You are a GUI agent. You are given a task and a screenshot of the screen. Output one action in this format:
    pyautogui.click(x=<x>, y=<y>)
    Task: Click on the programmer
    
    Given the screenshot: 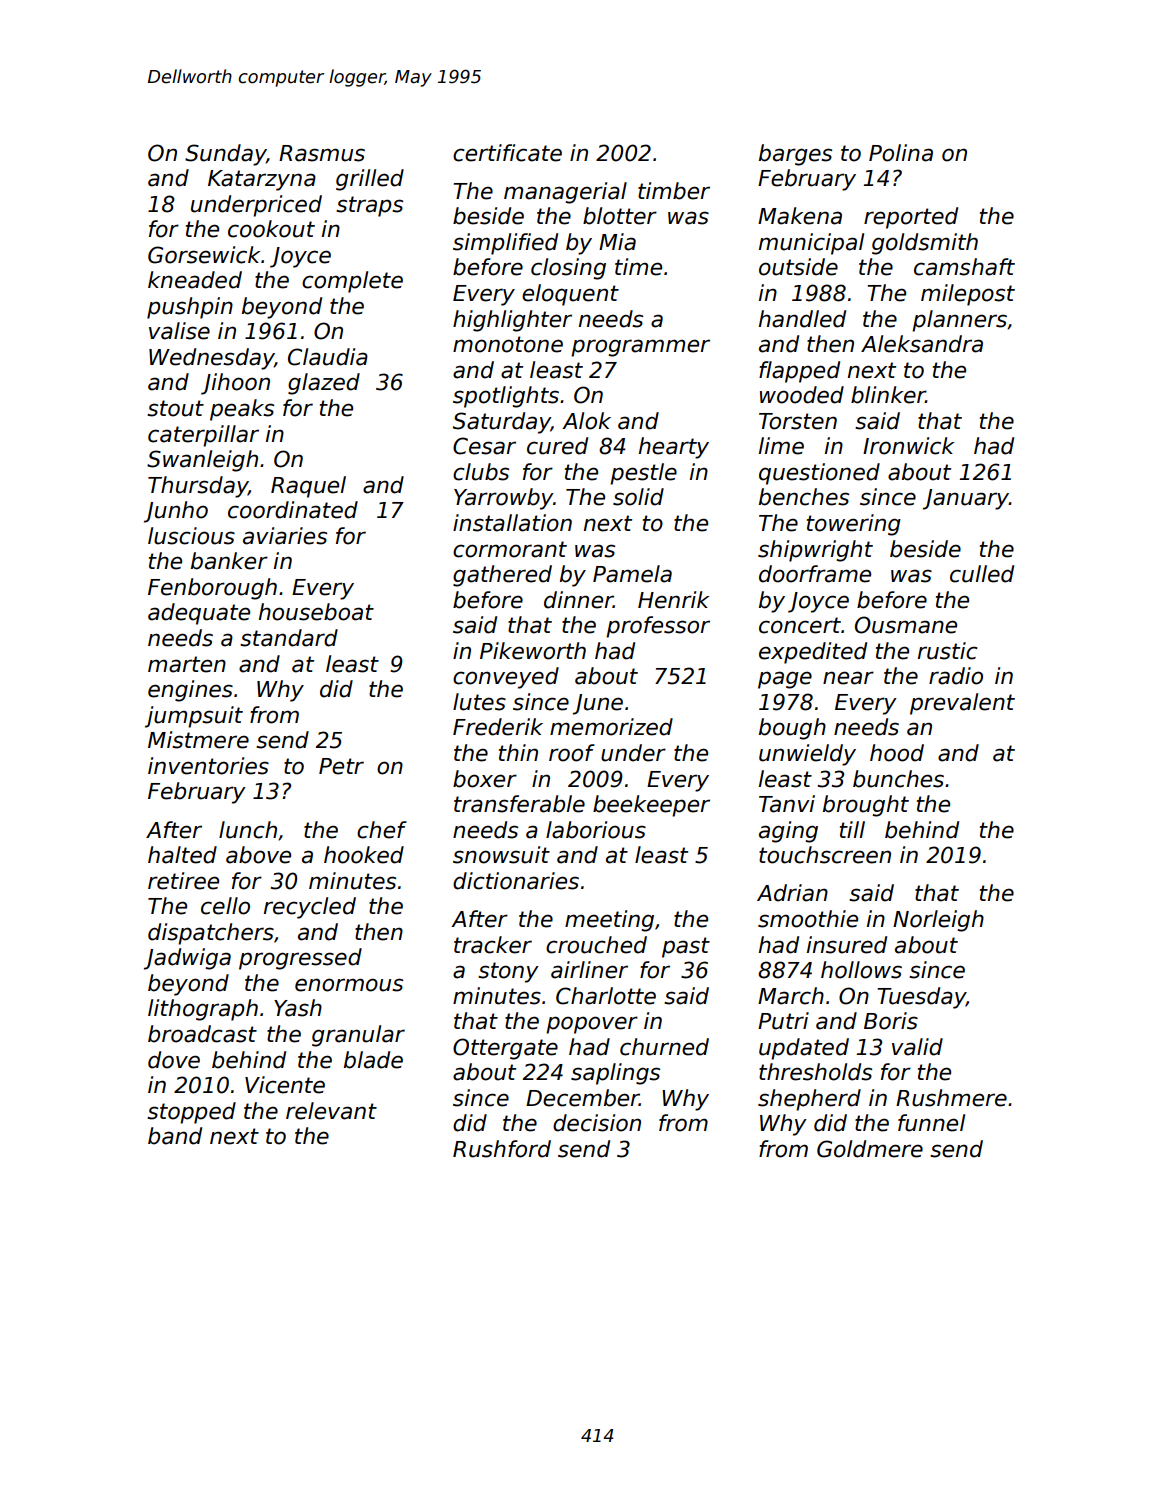 What is the action you would take?
    pyautogui.click(x=640, y=348)
